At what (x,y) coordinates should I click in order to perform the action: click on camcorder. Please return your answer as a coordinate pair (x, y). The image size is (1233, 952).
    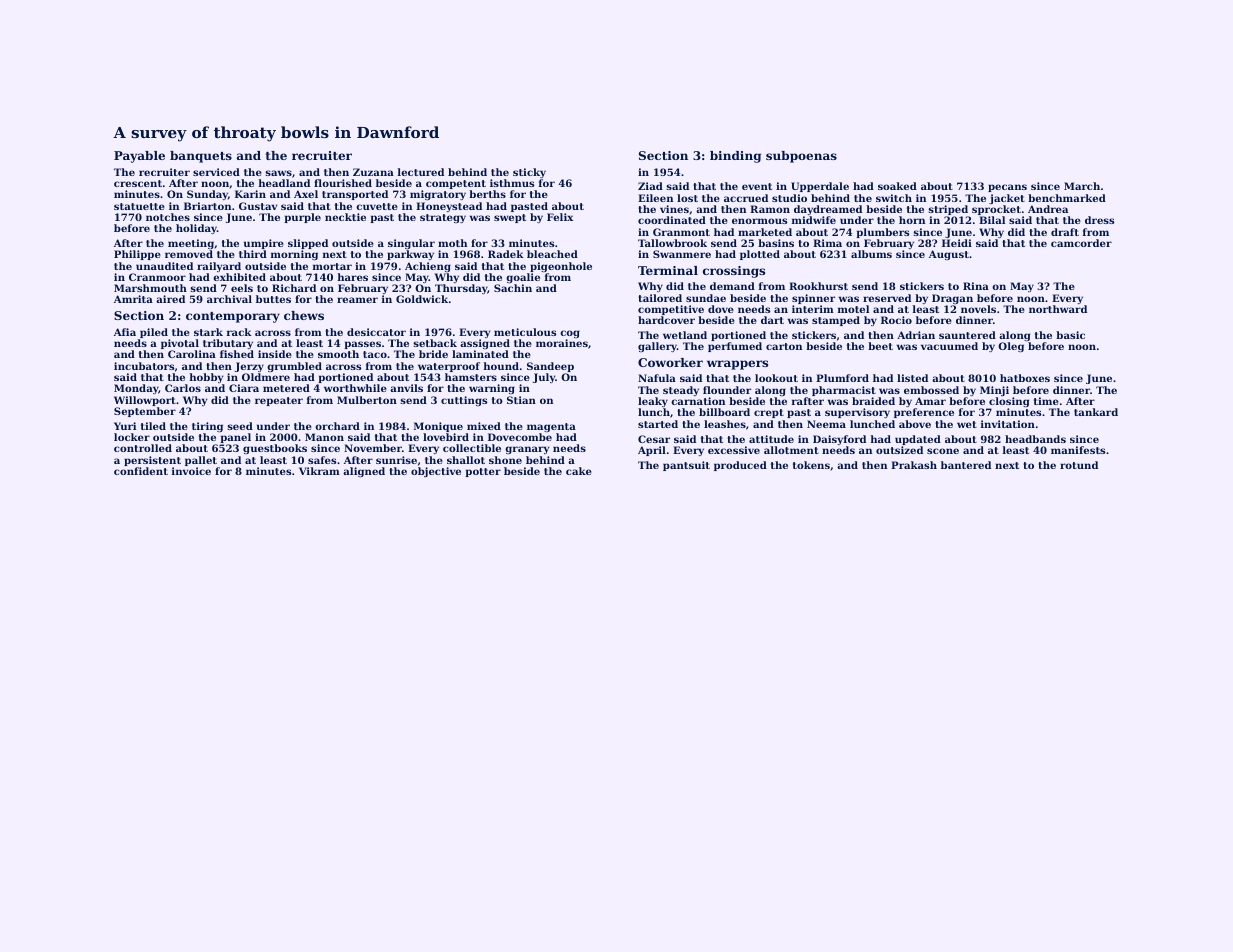
    Looking at the image, I should click on (1081, 243).
